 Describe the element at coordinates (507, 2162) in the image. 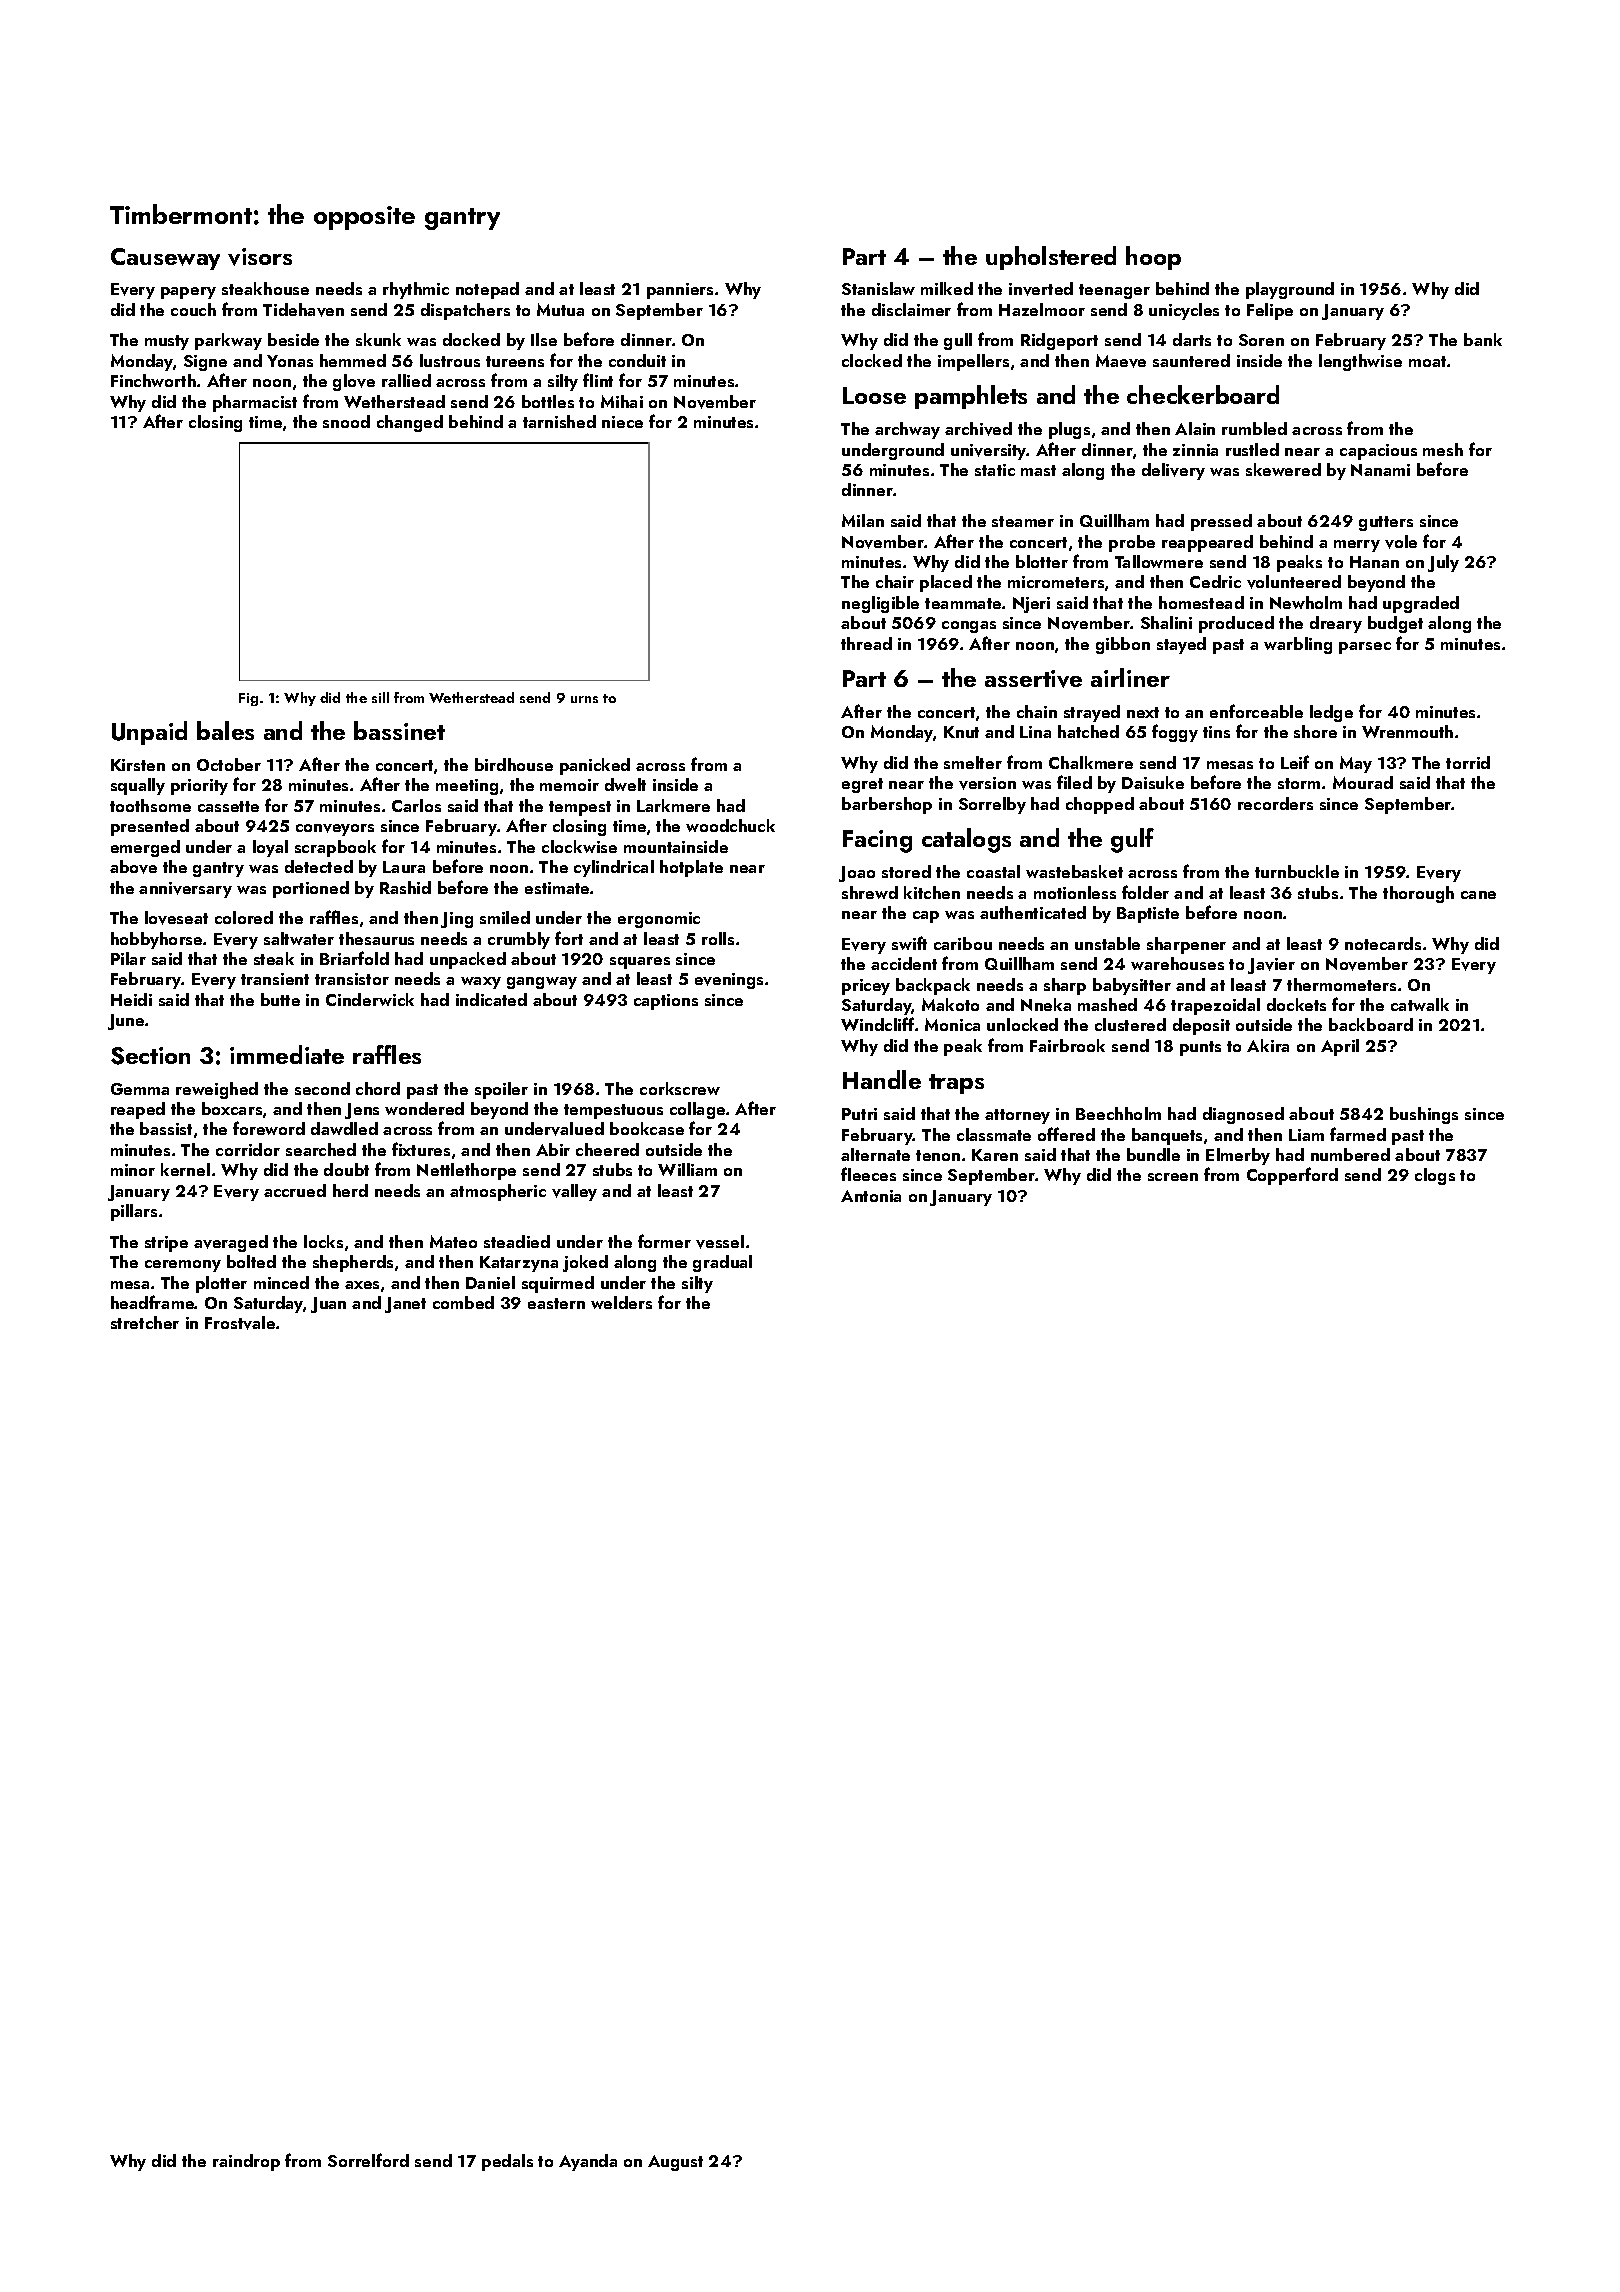

I see `pedals` at that location.
